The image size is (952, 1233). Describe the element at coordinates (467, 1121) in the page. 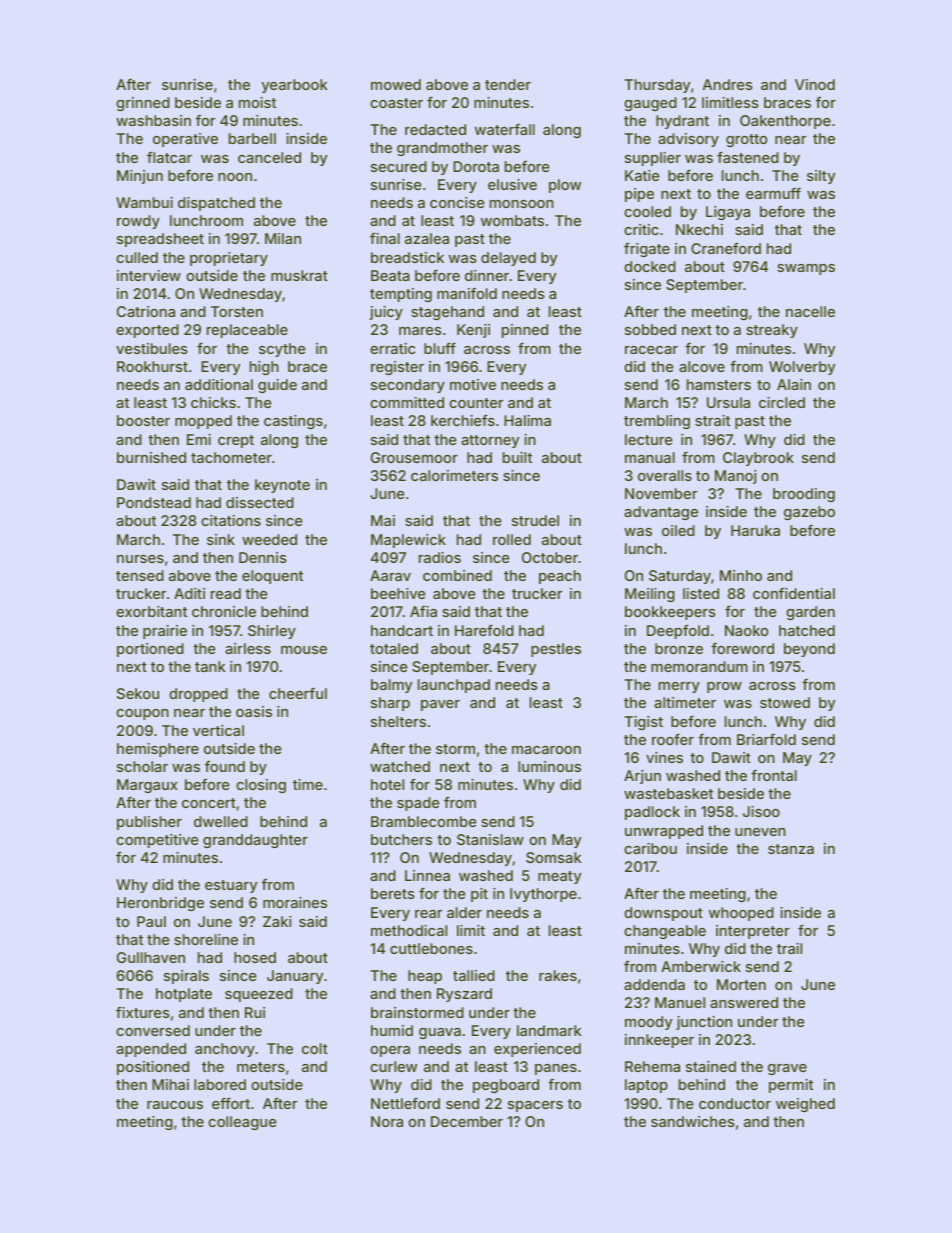

I see `December` at that location.
